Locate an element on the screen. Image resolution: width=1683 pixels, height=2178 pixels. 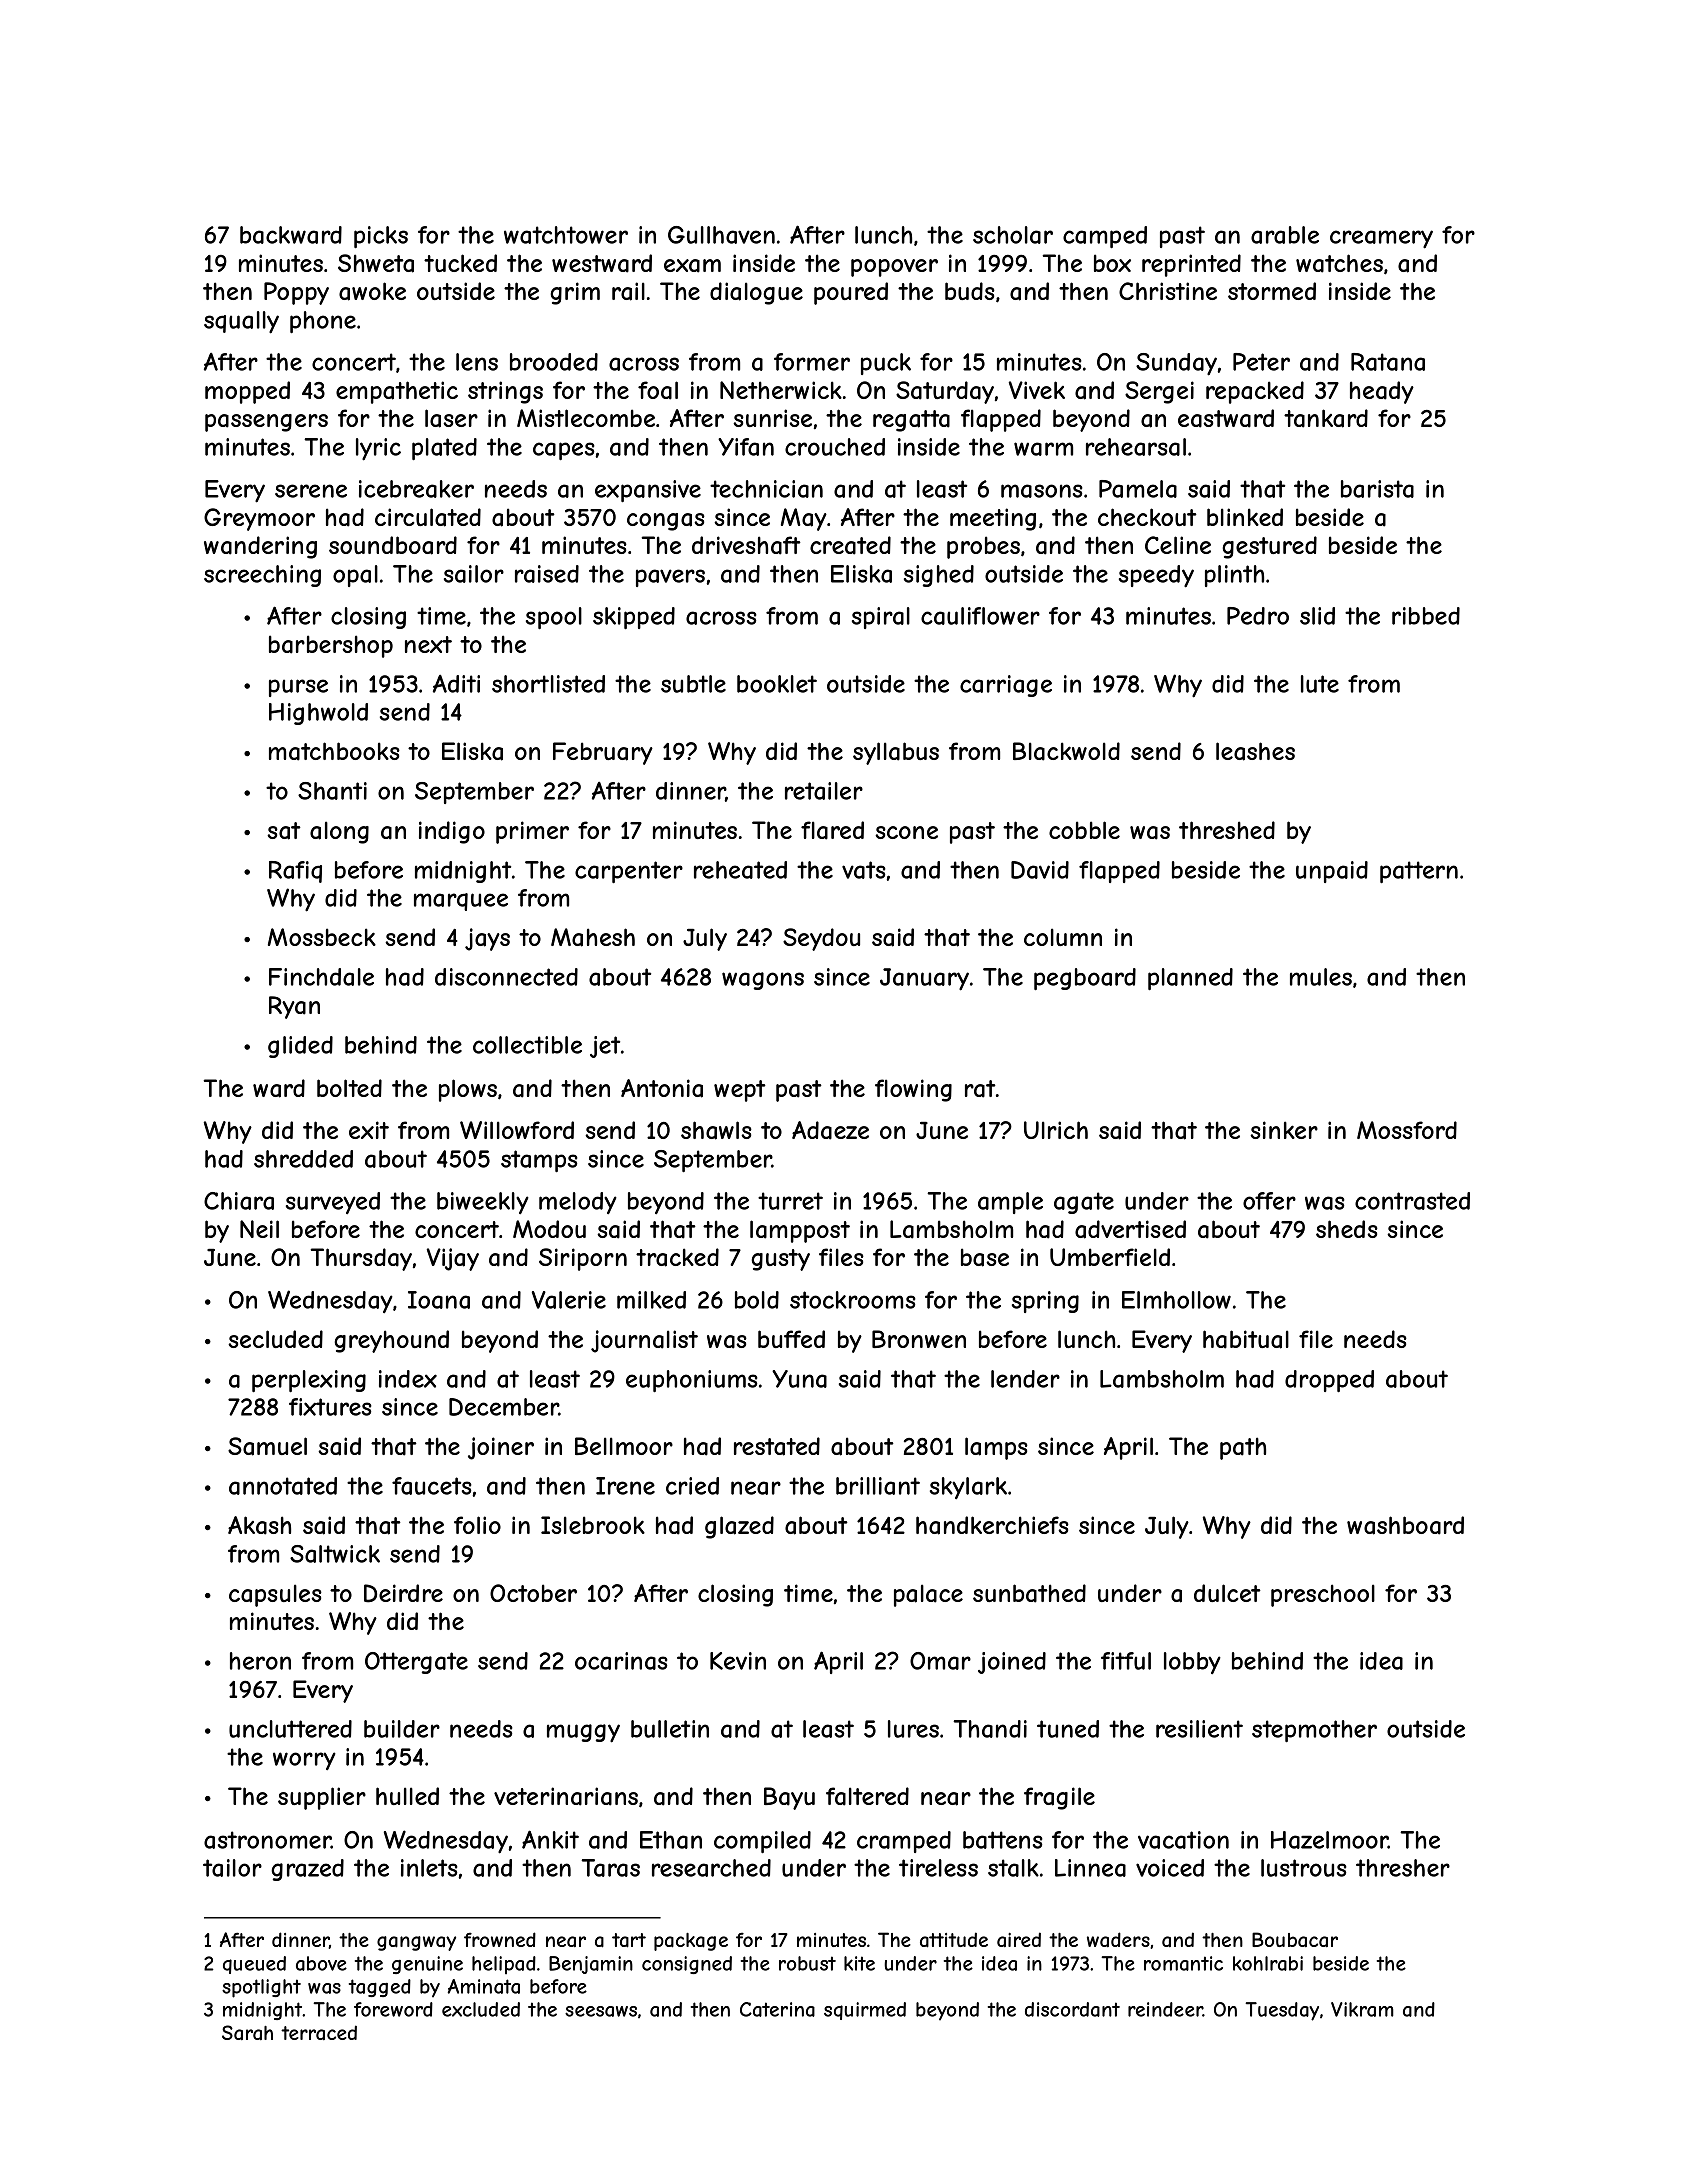
barista is located at coordinates (1377, 489).
